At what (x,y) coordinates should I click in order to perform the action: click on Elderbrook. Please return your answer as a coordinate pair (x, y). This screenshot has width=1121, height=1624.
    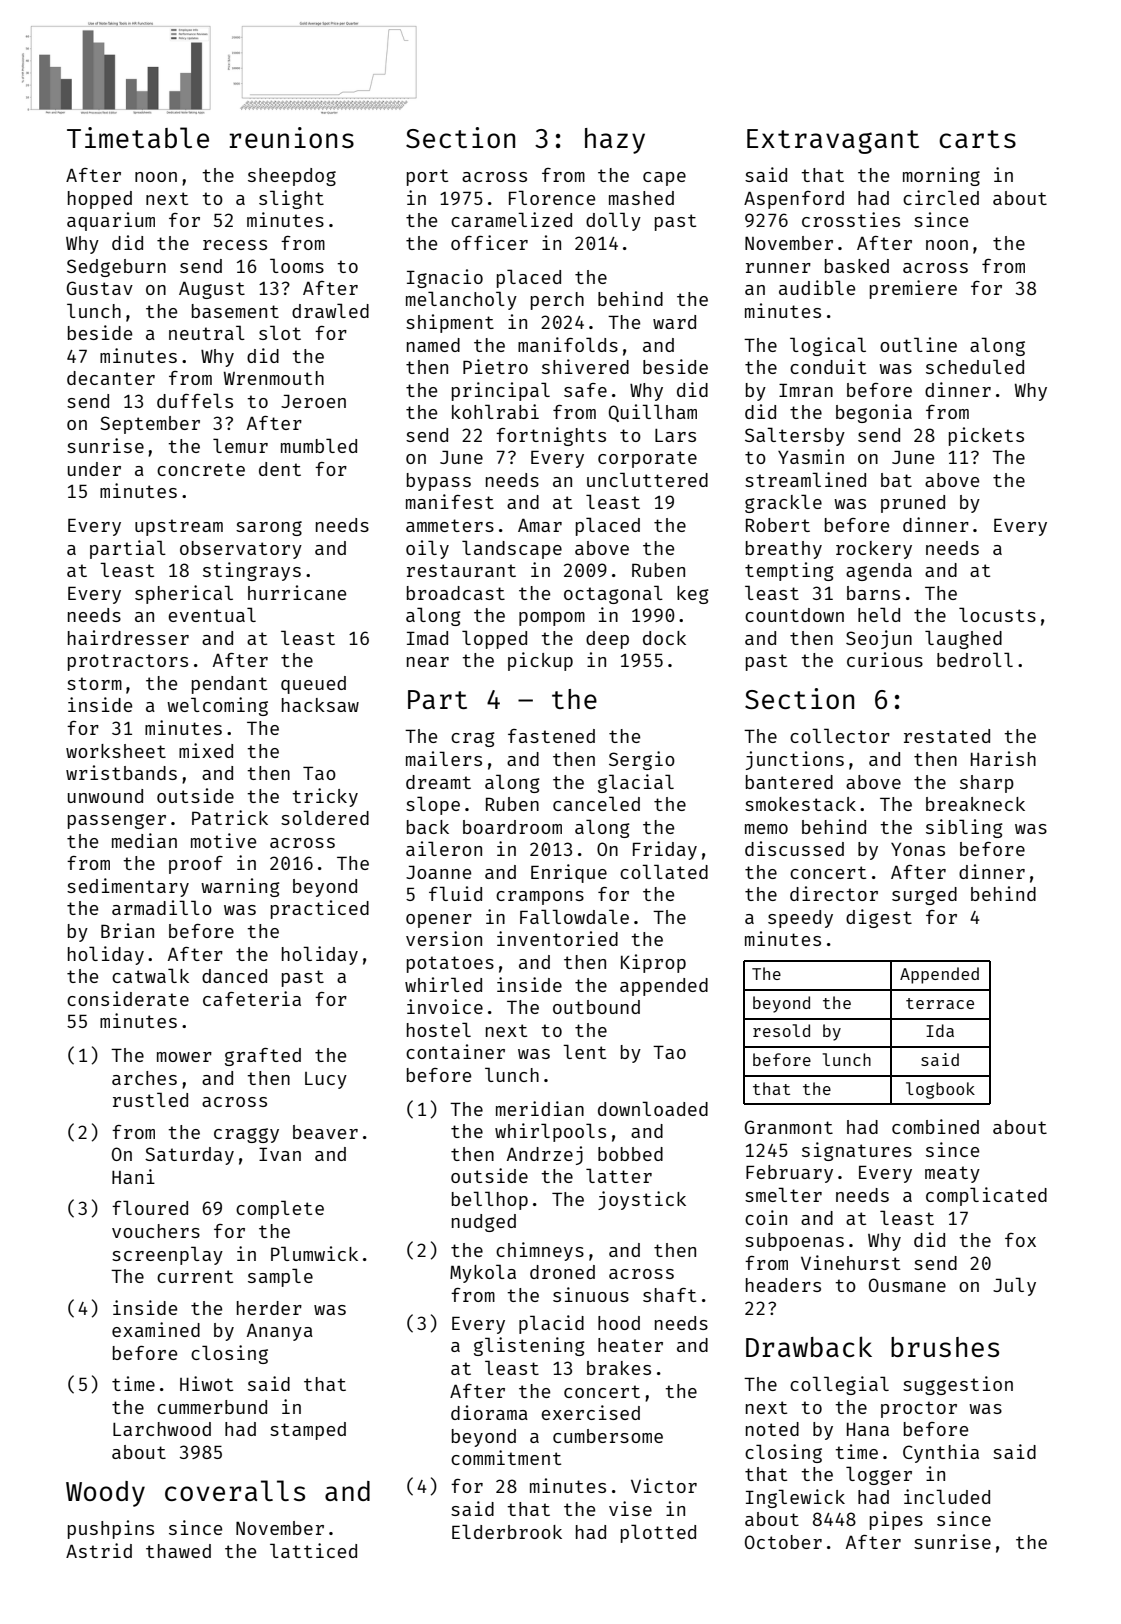
    Looking at the image, I should click on (507, 1531).
